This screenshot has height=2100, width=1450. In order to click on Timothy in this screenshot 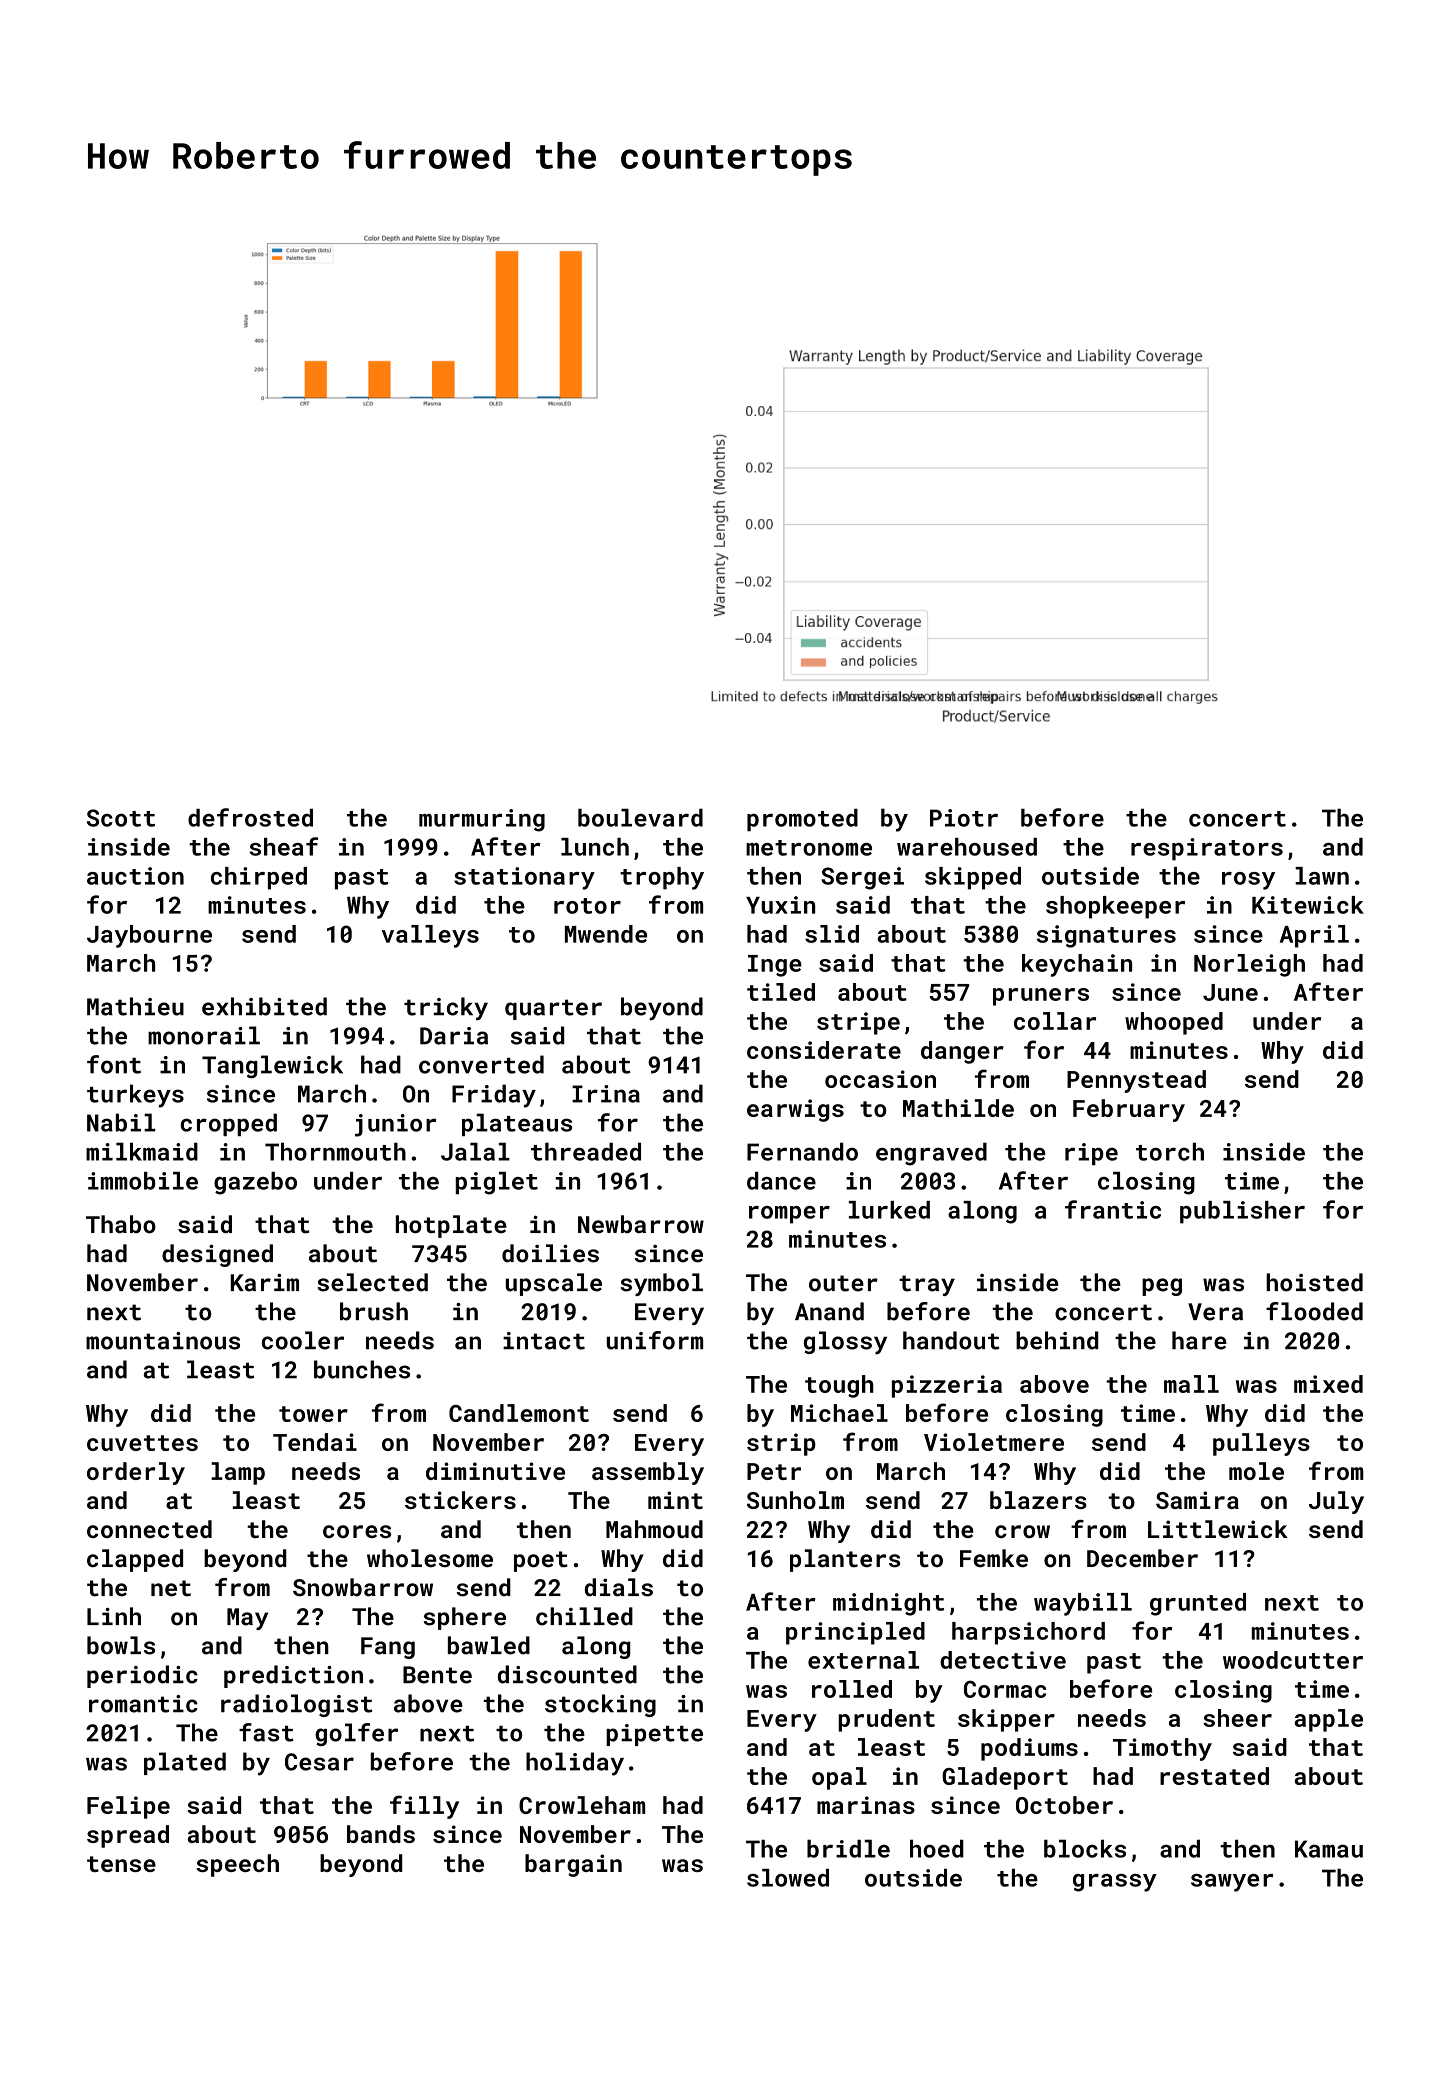, I will do `click(1162, 1749)`.
